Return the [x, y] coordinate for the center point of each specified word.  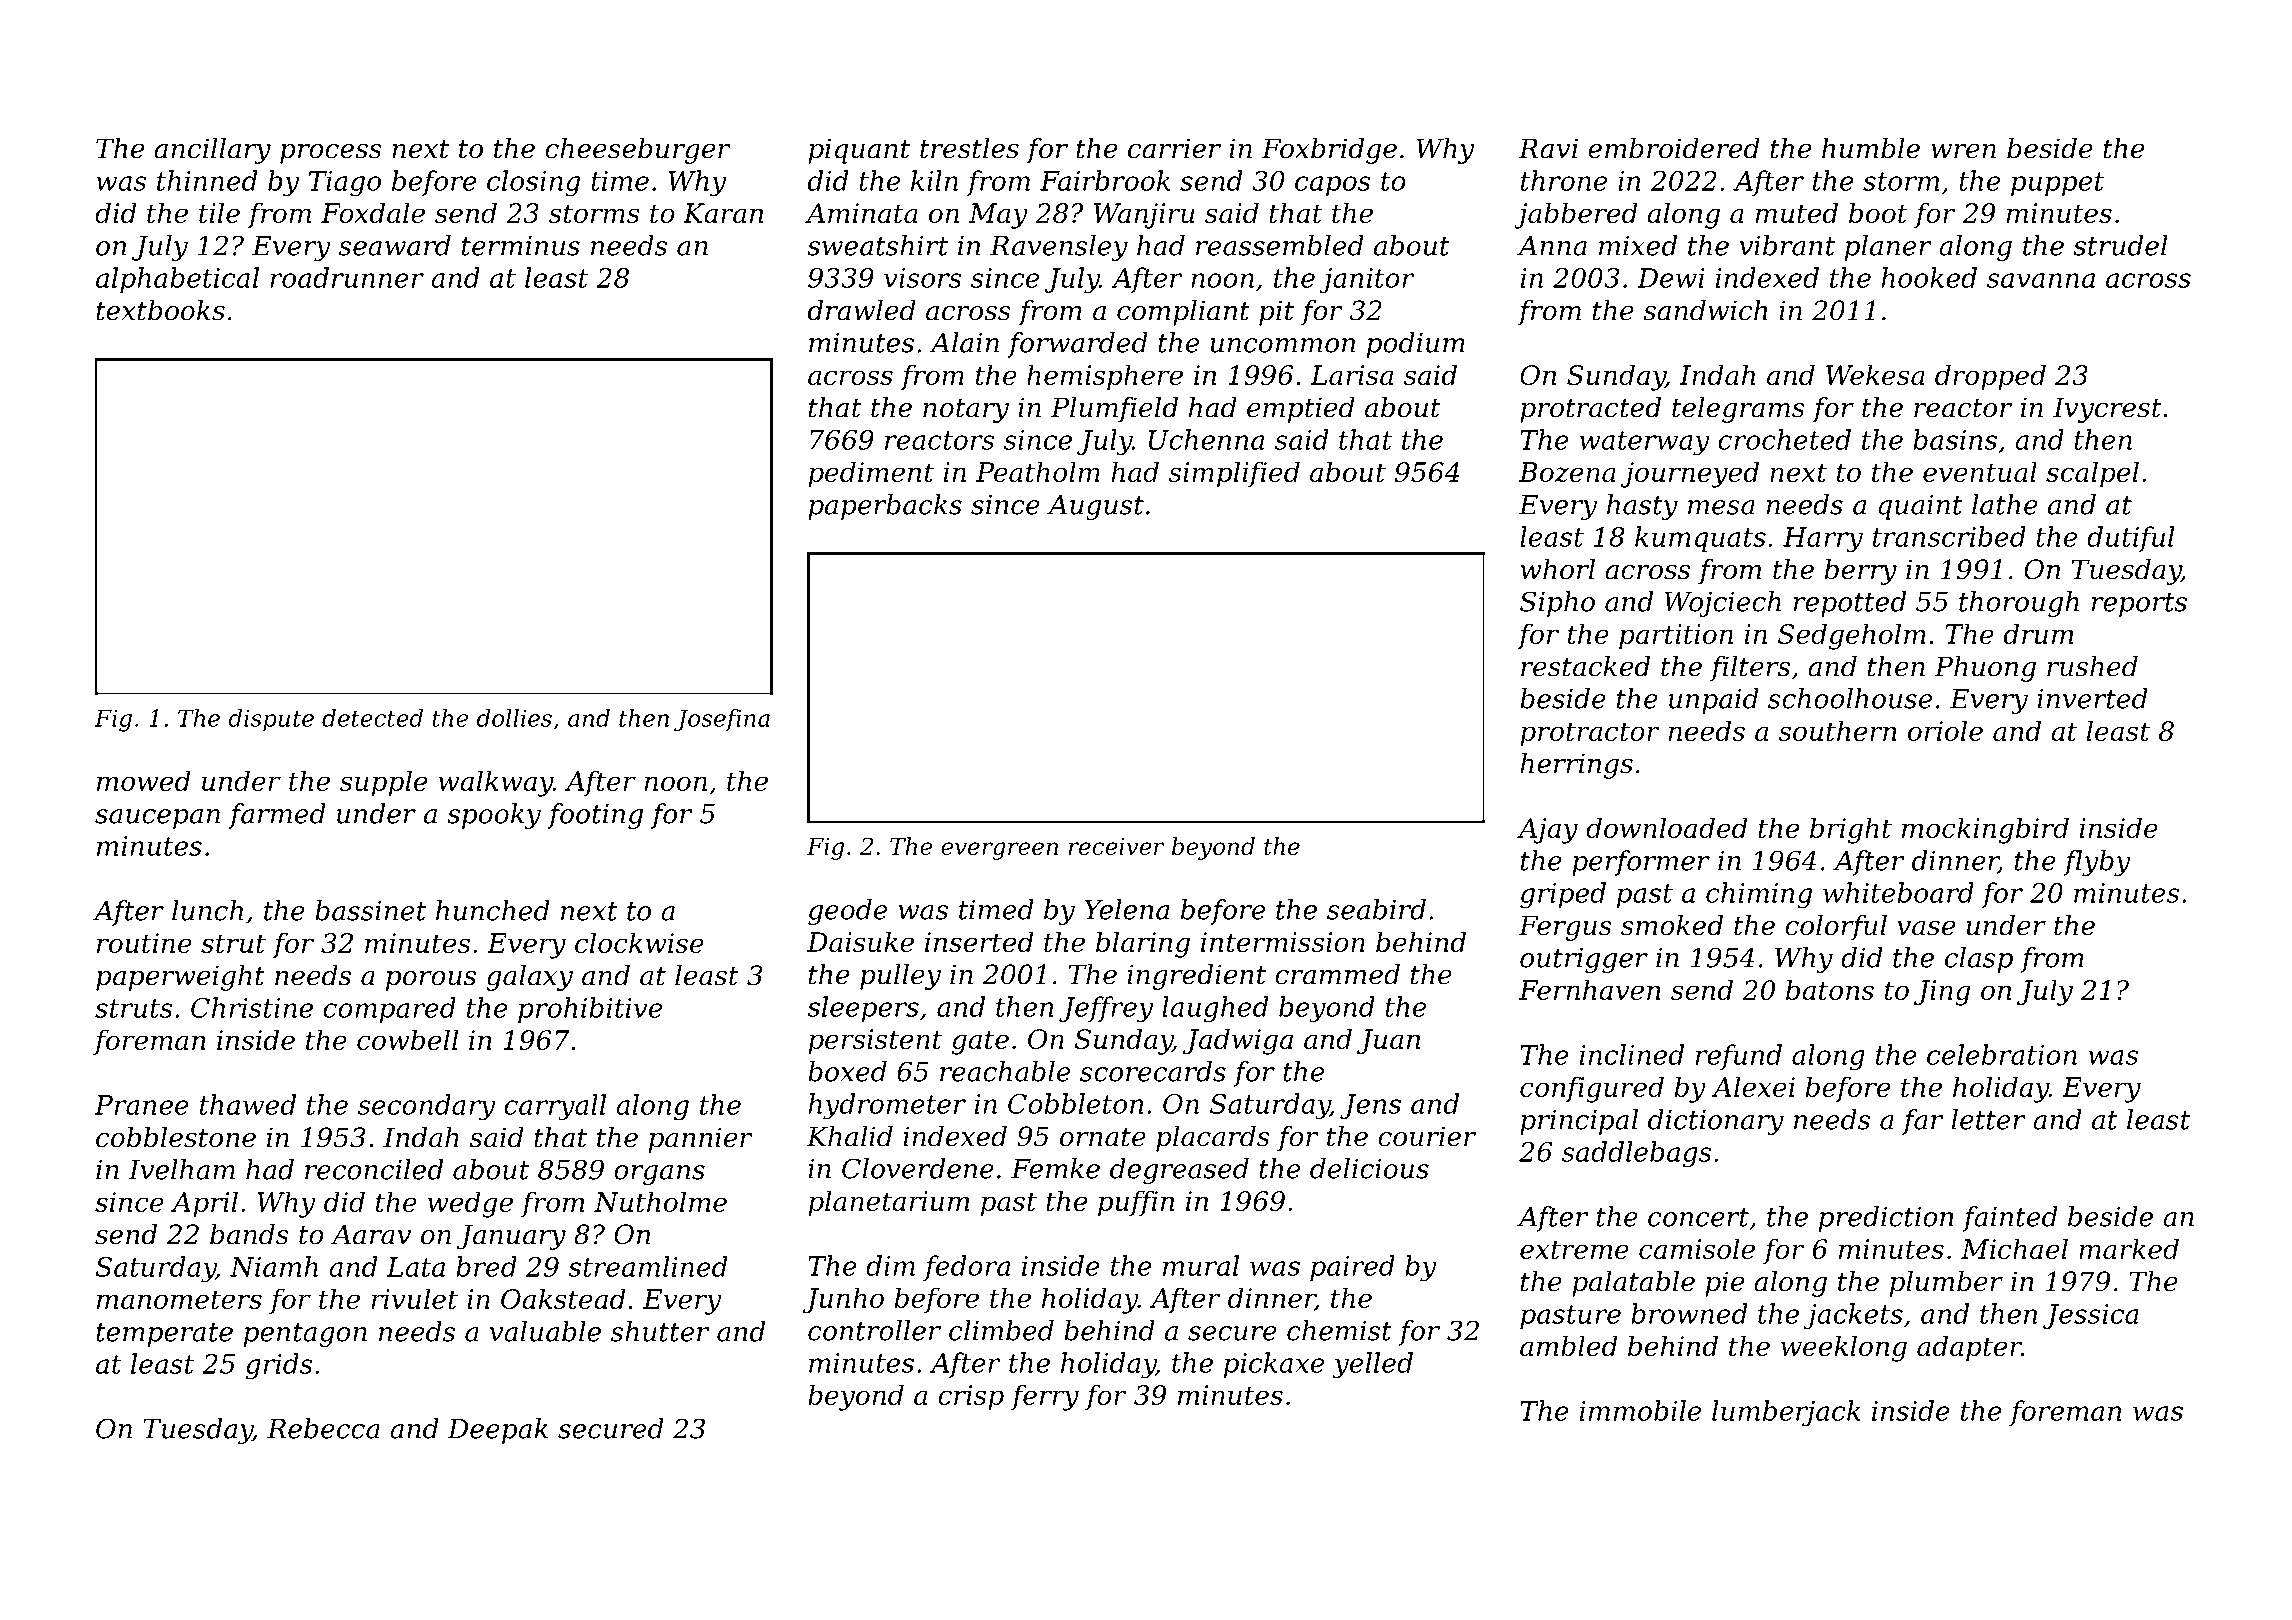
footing [595, 816]
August [1095, 507]
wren [1963, 151]
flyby [2097, 863]
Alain [964, 342]
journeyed [1690, 474]
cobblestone [176, 1137]
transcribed [1949, 536]
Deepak [497, 1431]
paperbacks [885, 507]
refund [1739, 1057]
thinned [207, 180]
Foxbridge [1329, 151]
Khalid [850, 1136]
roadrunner [347, 277]
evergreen [999, 851]
